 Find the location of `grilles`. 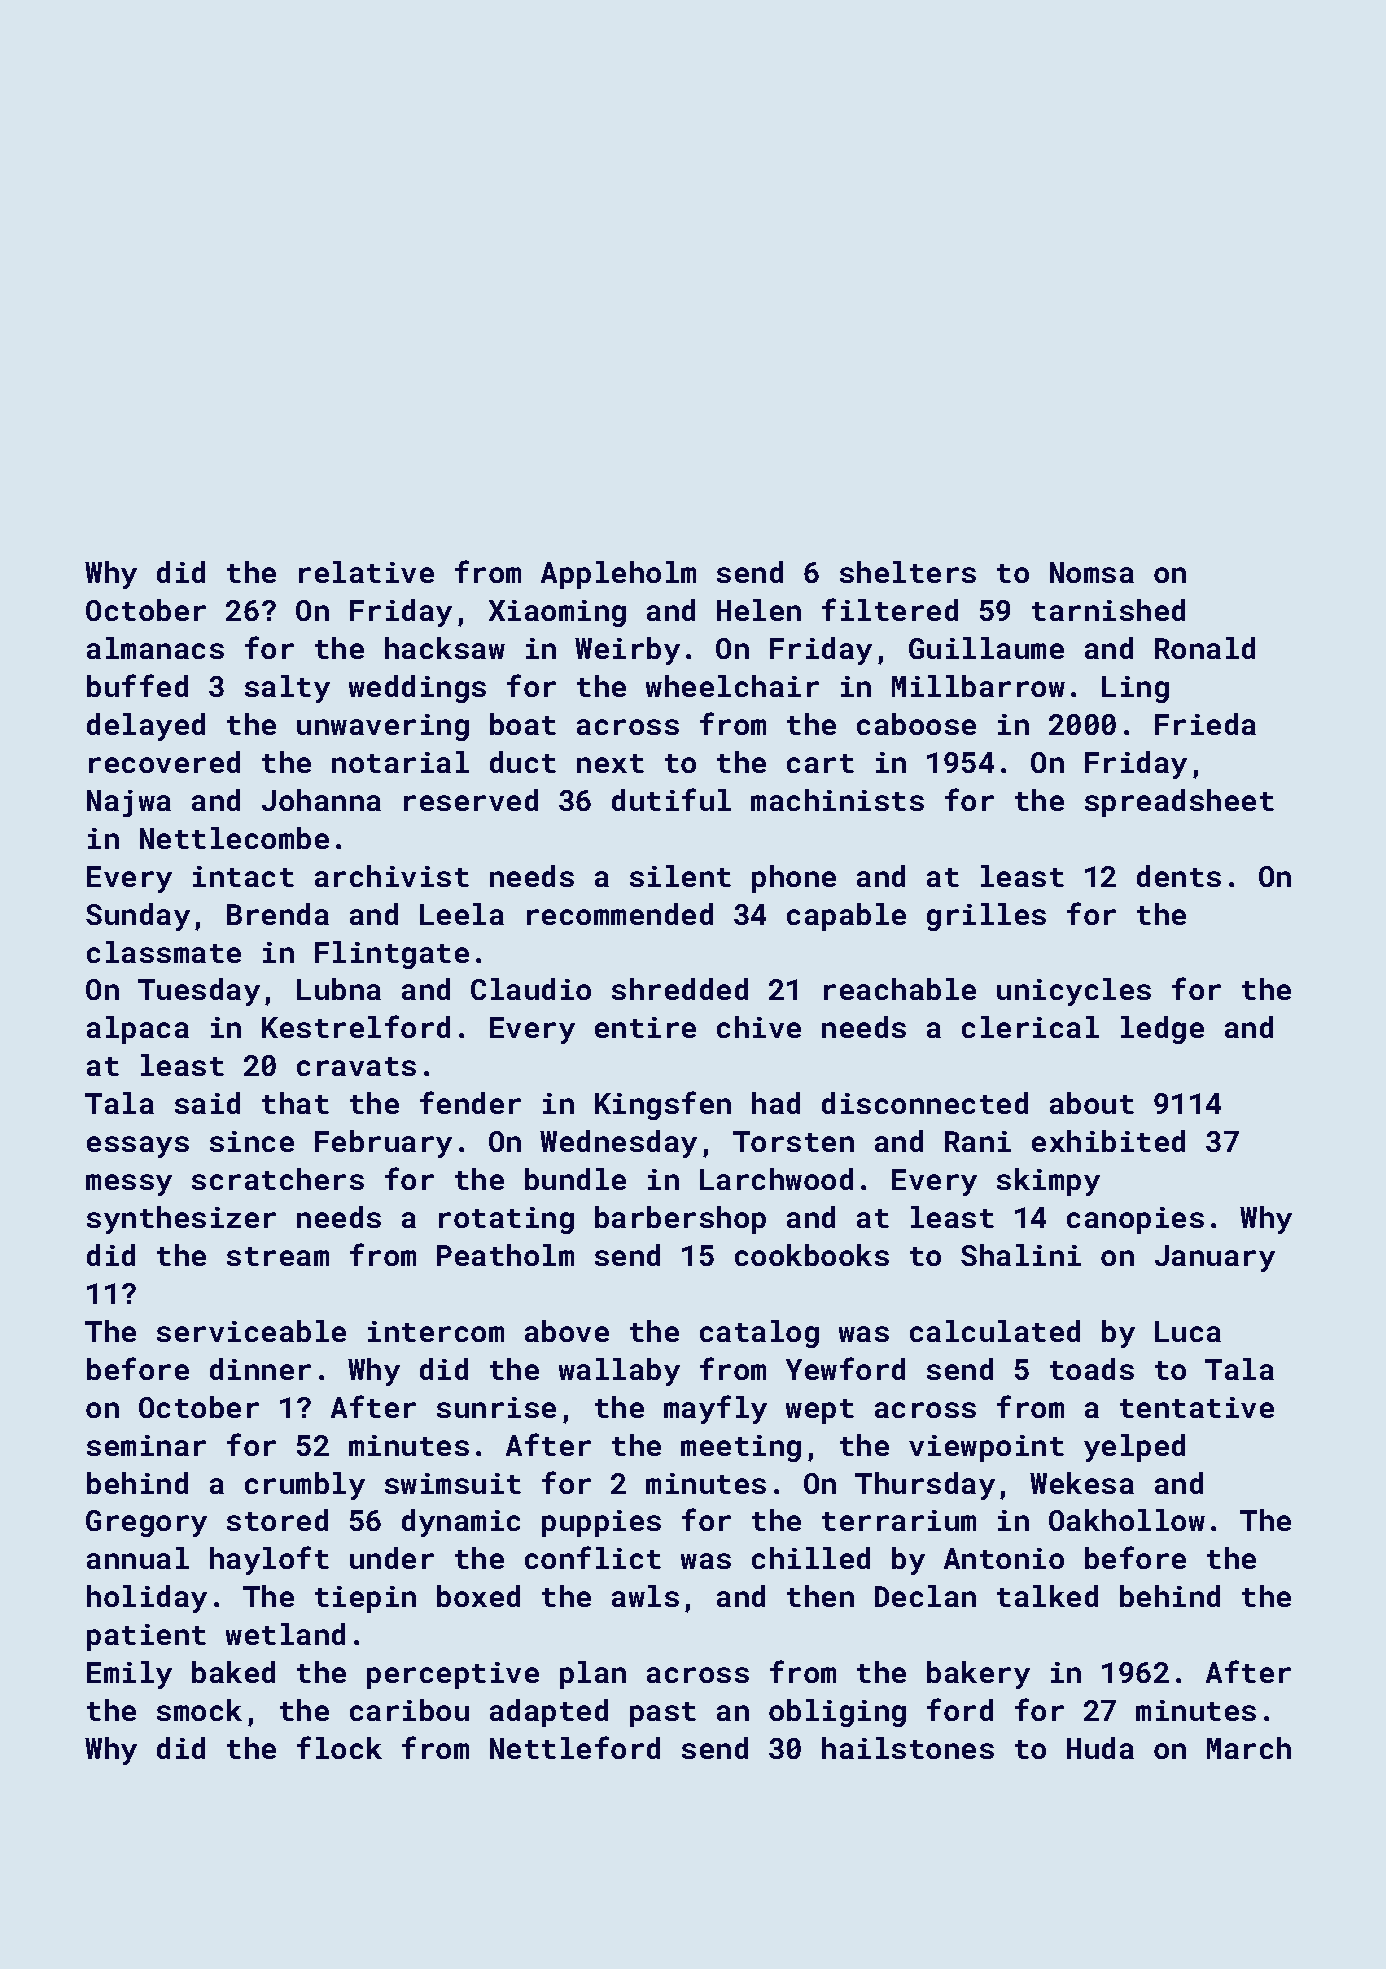

grilles is located at coordinates (986, 917).
